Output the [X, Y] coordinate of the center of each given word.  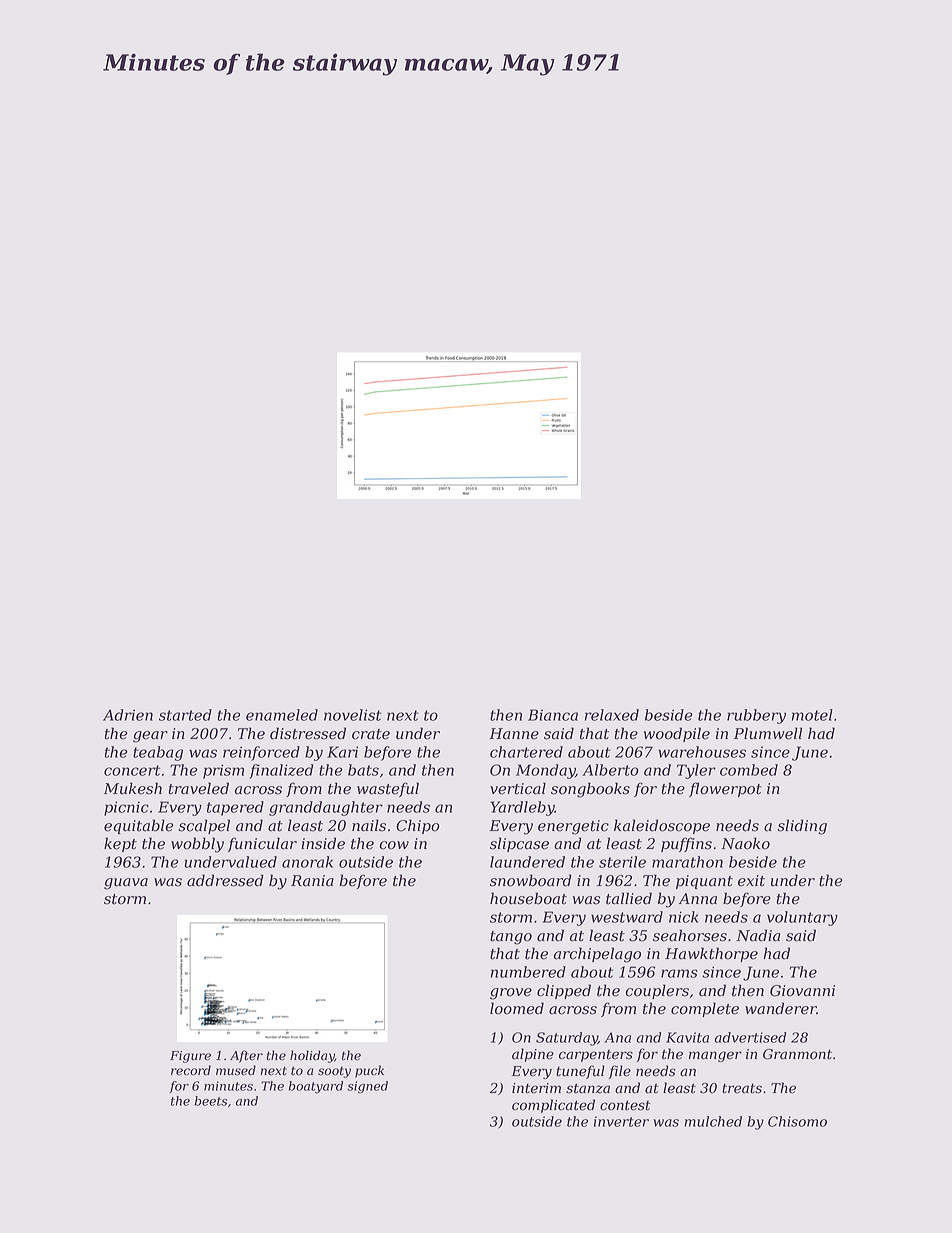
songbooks [590, 790]
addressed [225, 880]
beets [211, 1101]
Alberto [610, 770]
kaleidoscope [662, 826]
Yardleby [522, 808]
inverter [621, 1121]
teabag [158, 753]
